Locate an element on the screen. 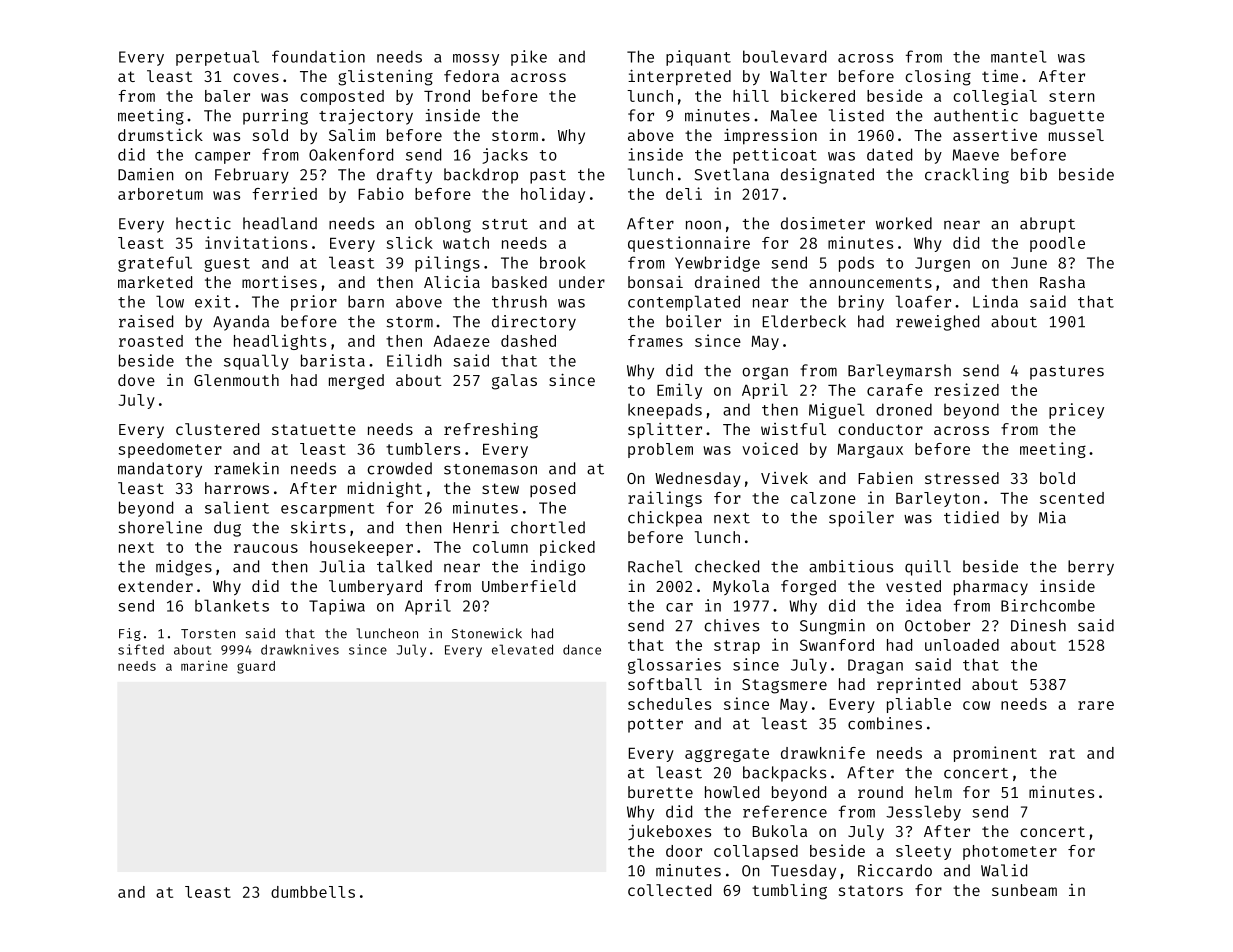  sold is located at coordinates (270, 135).
